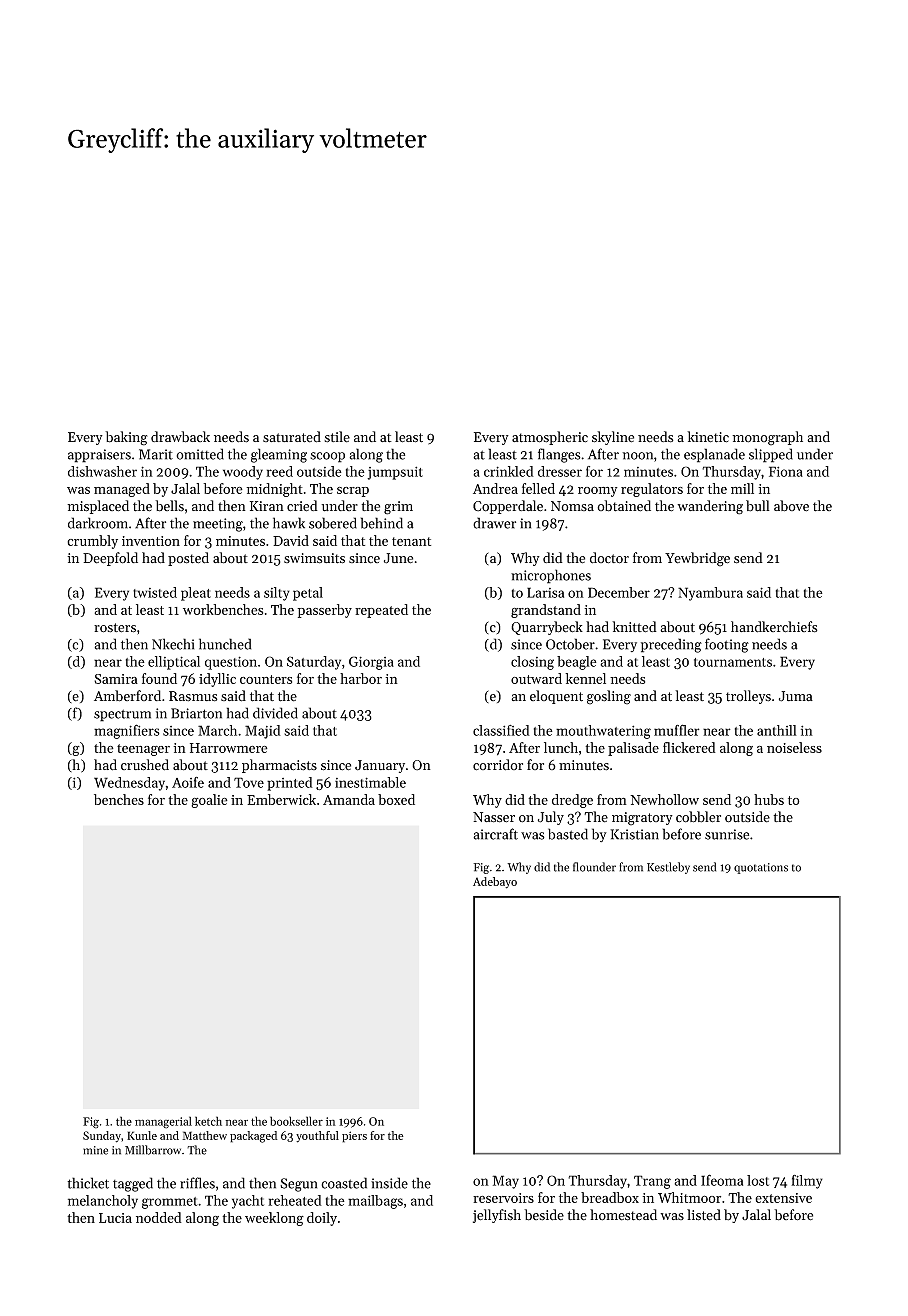  Describe the element at coordinates (769, 799) in the screenshot. I see `hubs` at that location.
